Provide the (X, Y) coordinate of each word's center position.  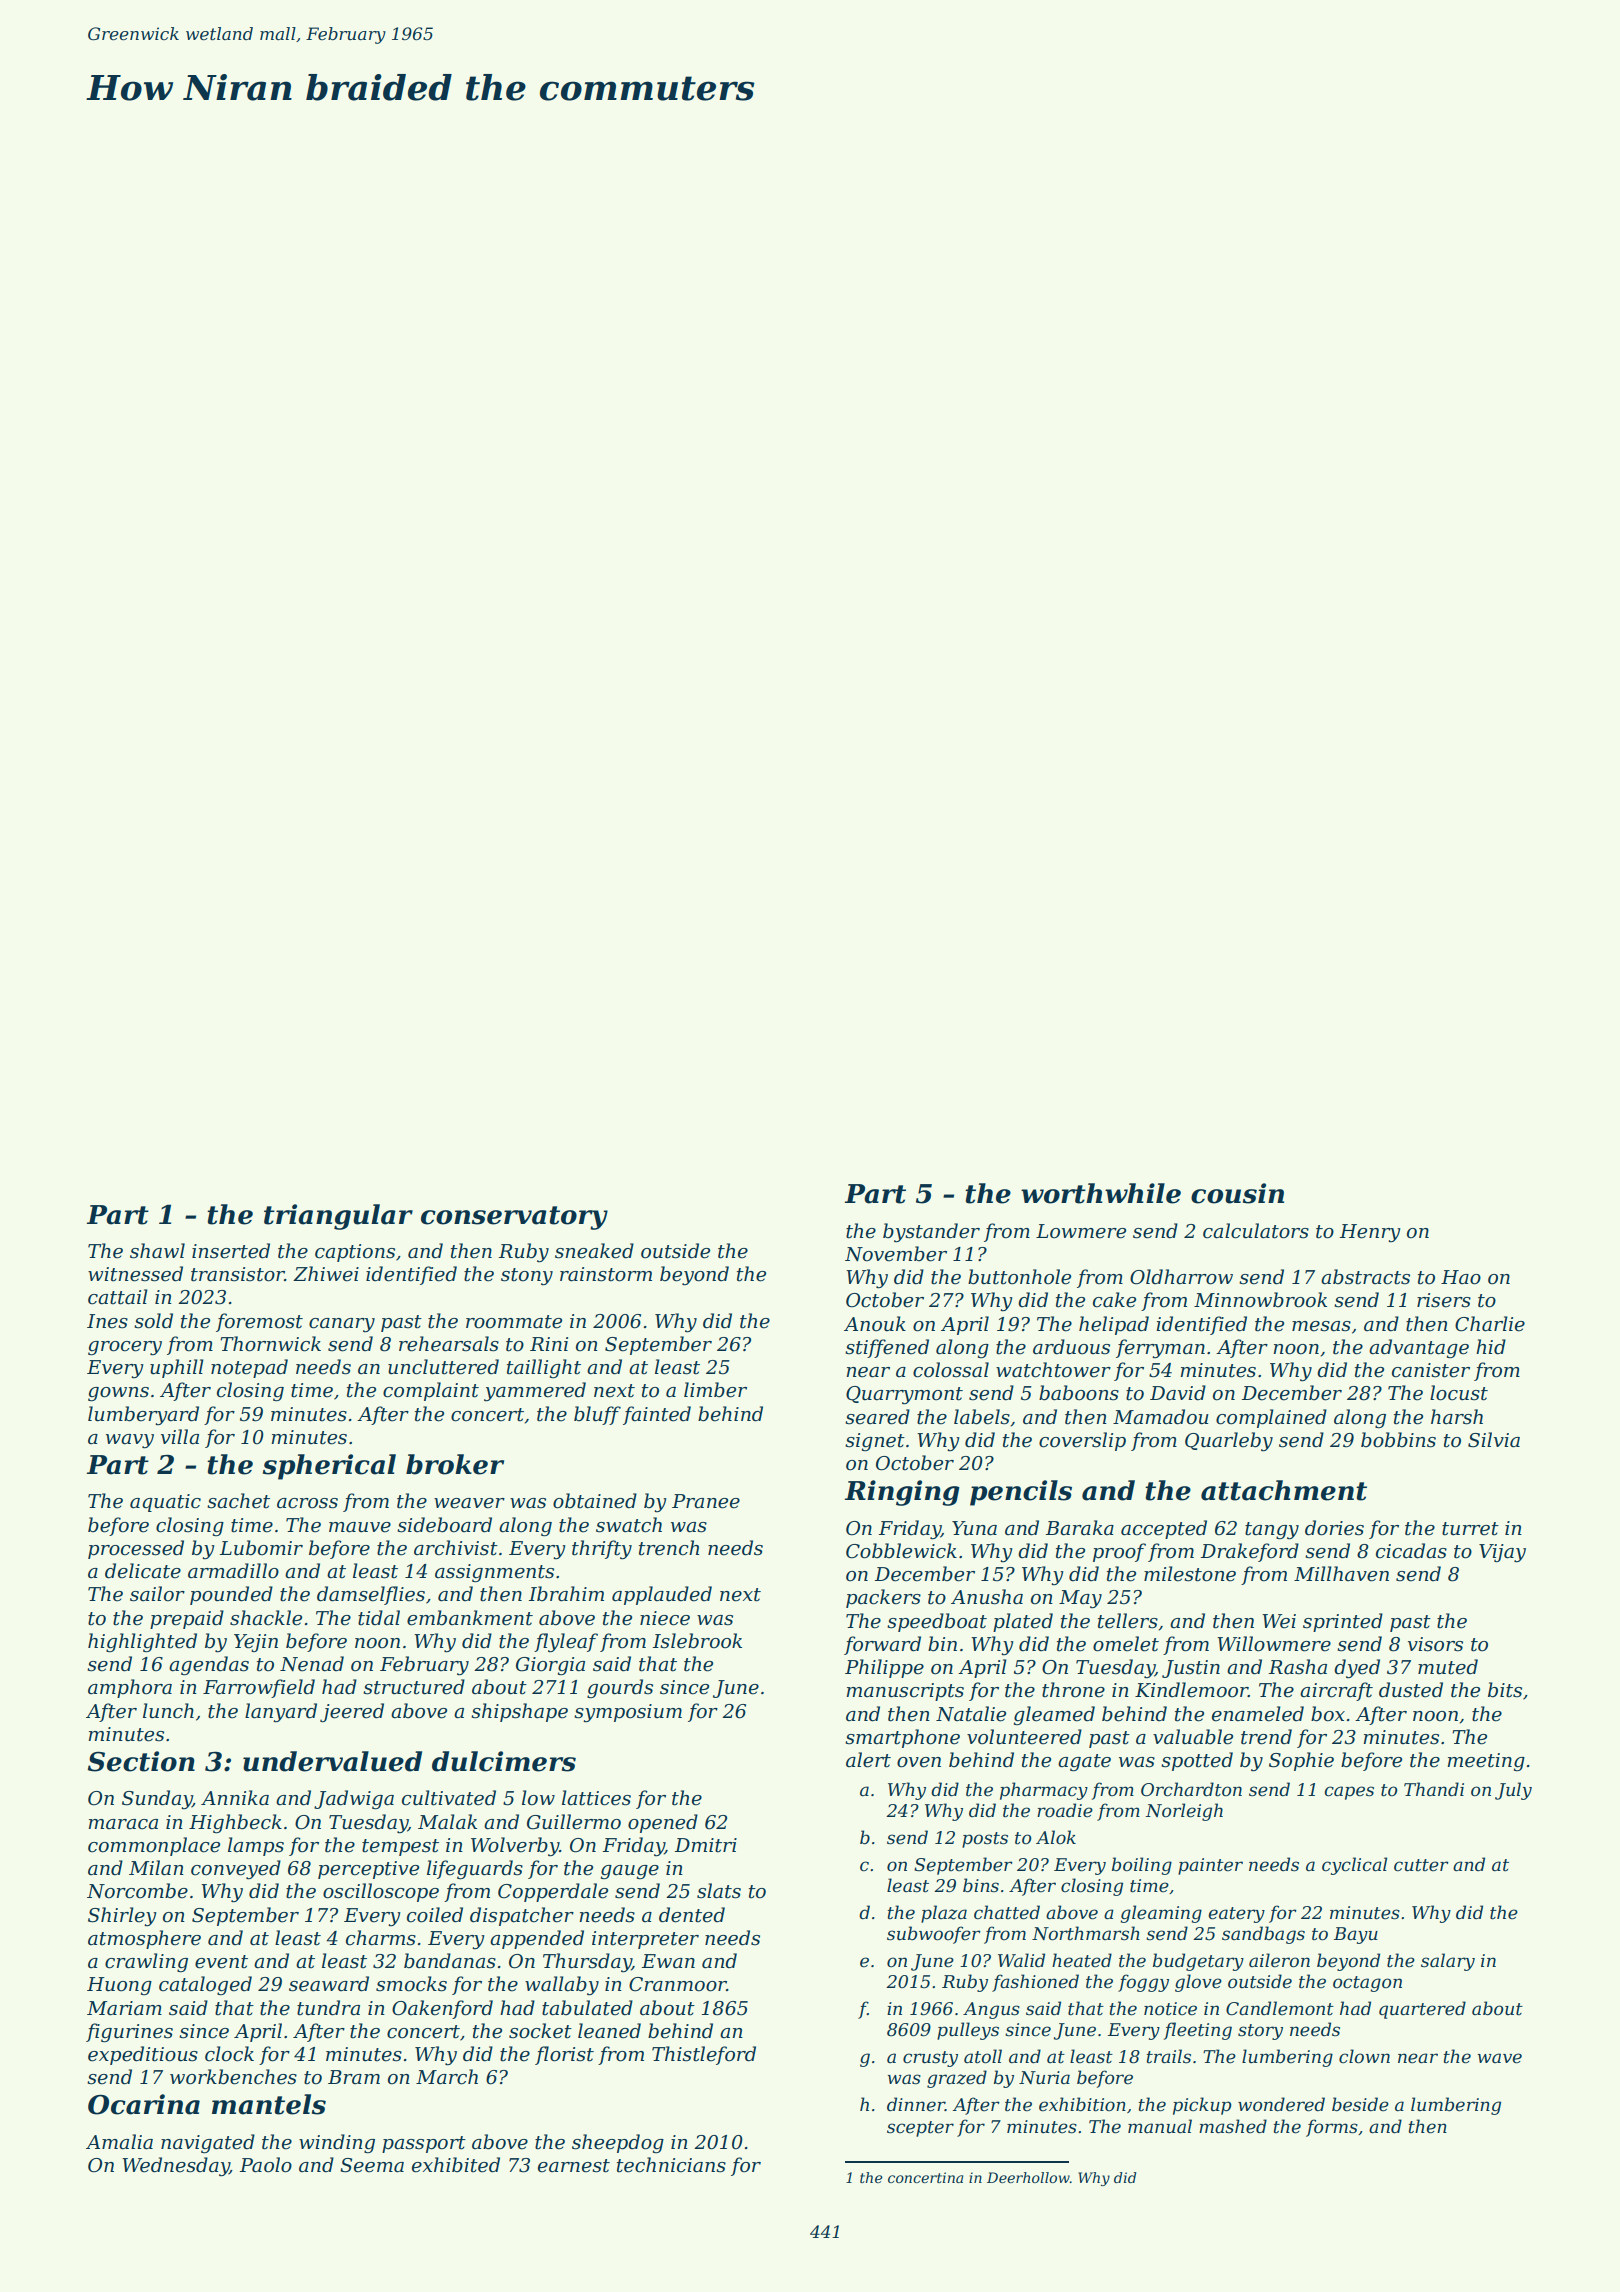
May (1080, 1599)
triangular (338, 1217)
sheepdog (618, 2143)
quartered (1422, 2010)
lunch (168, 1711)
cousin (1237, 1193)
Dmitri (706, 1845)
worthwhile (1101, 1193)
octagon (1367, 1984)
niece (665, 1618)
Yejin (256, 1643)
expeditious (143, 2055)
